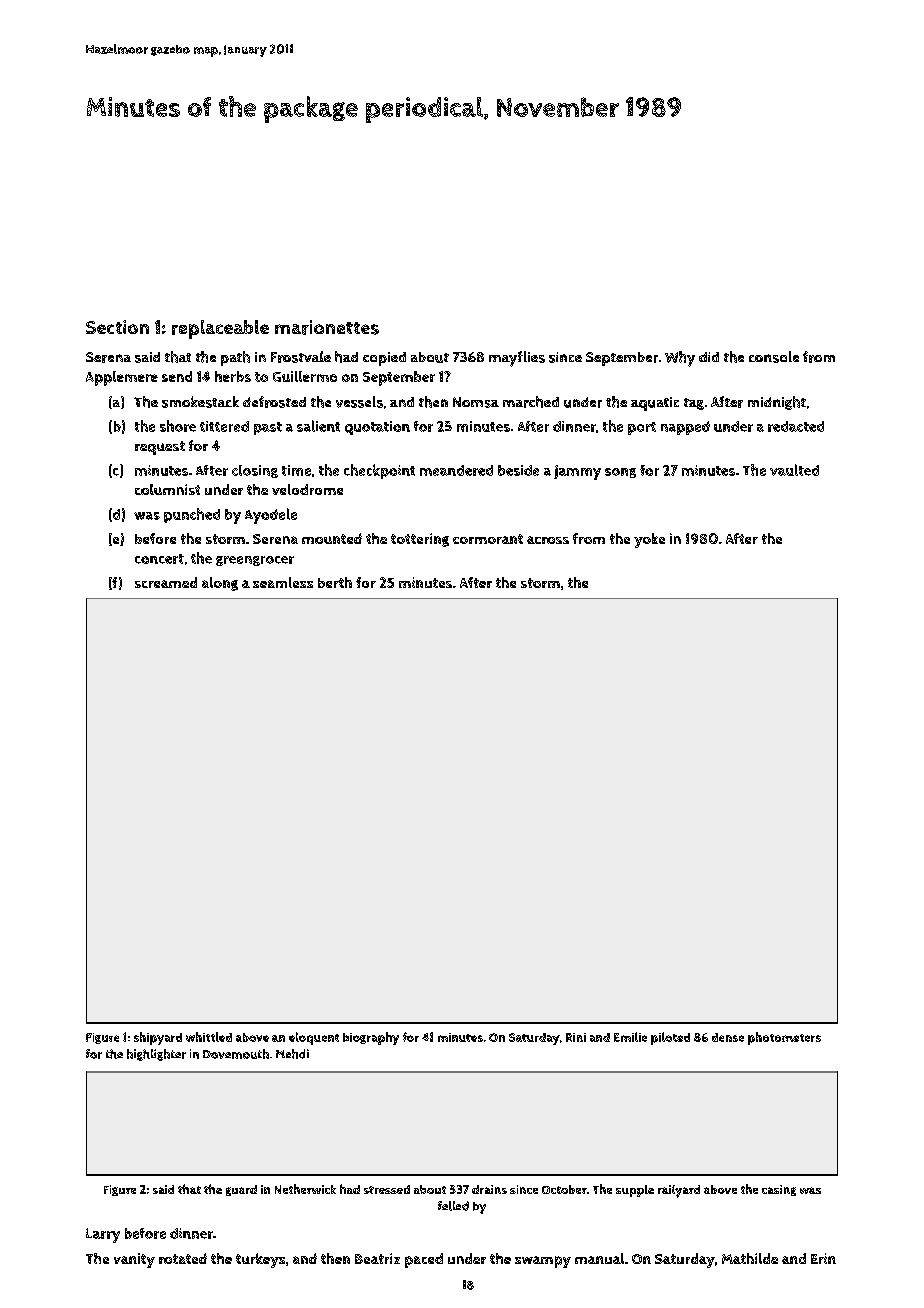 This image has height=1308, width=924. I want to click on Larry, so click(103, 1235).
